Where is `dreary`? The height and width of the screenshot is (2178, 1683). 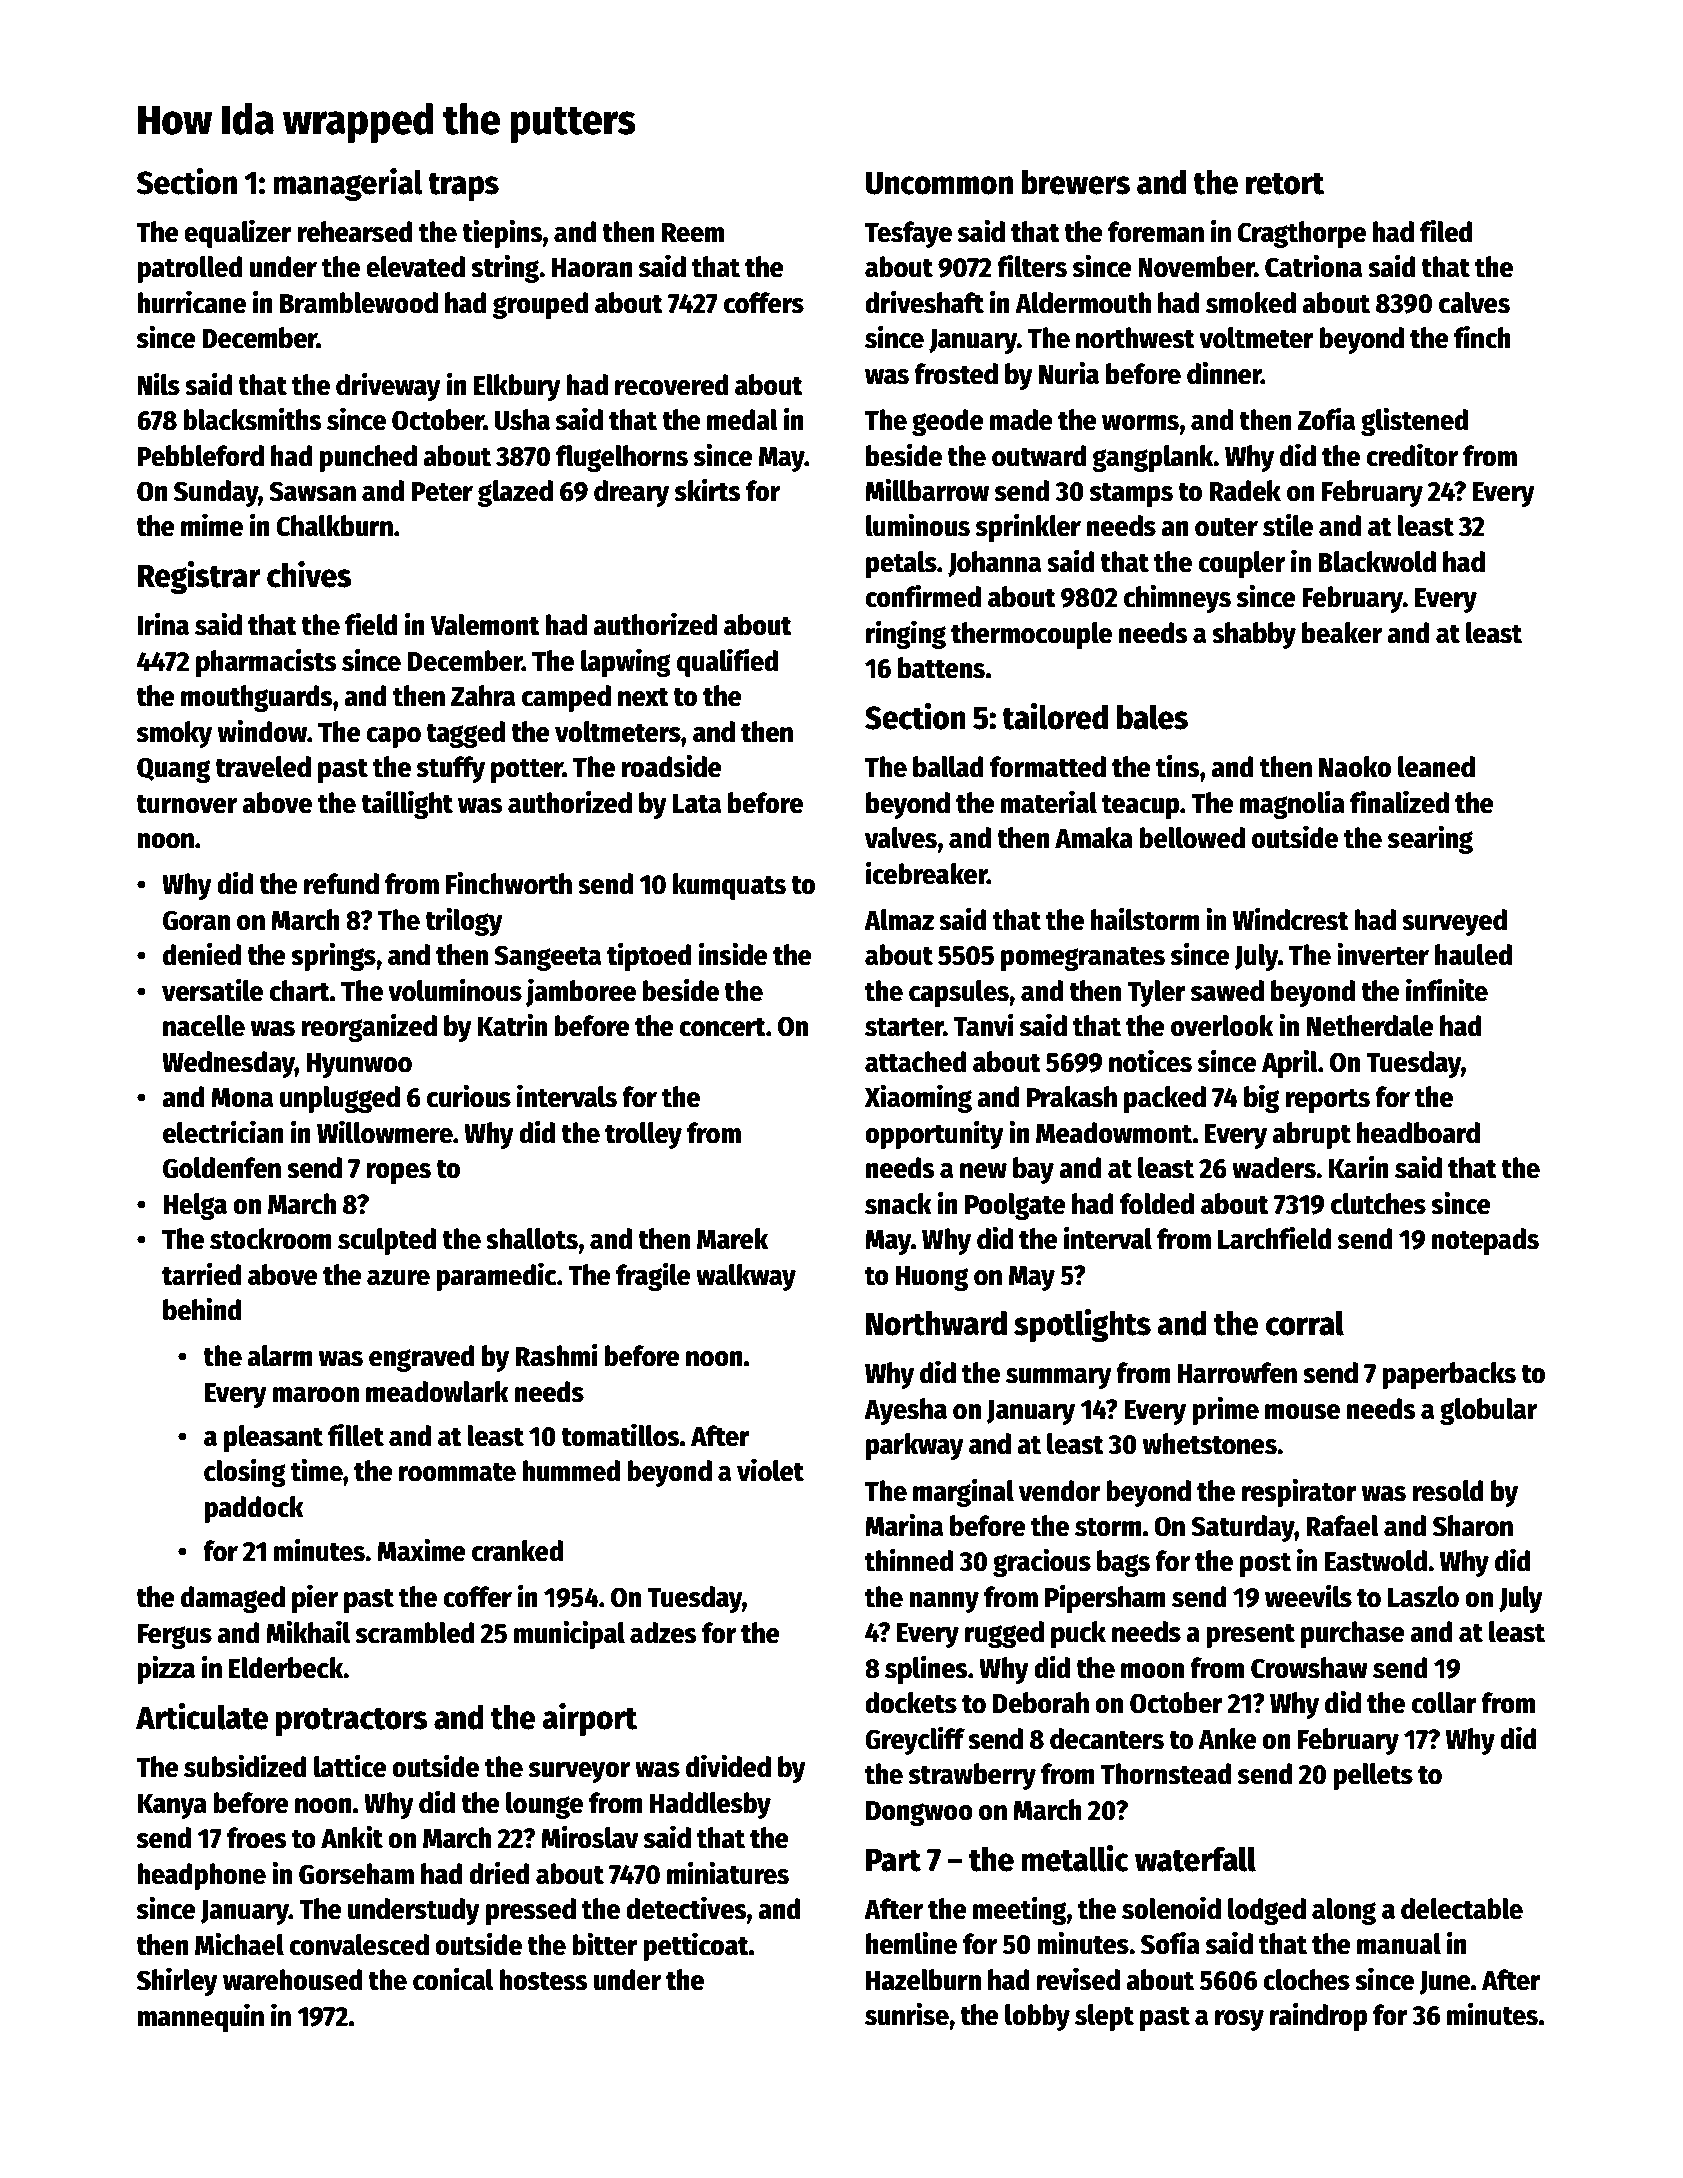
dreary is located at coordinates (631, 493).
